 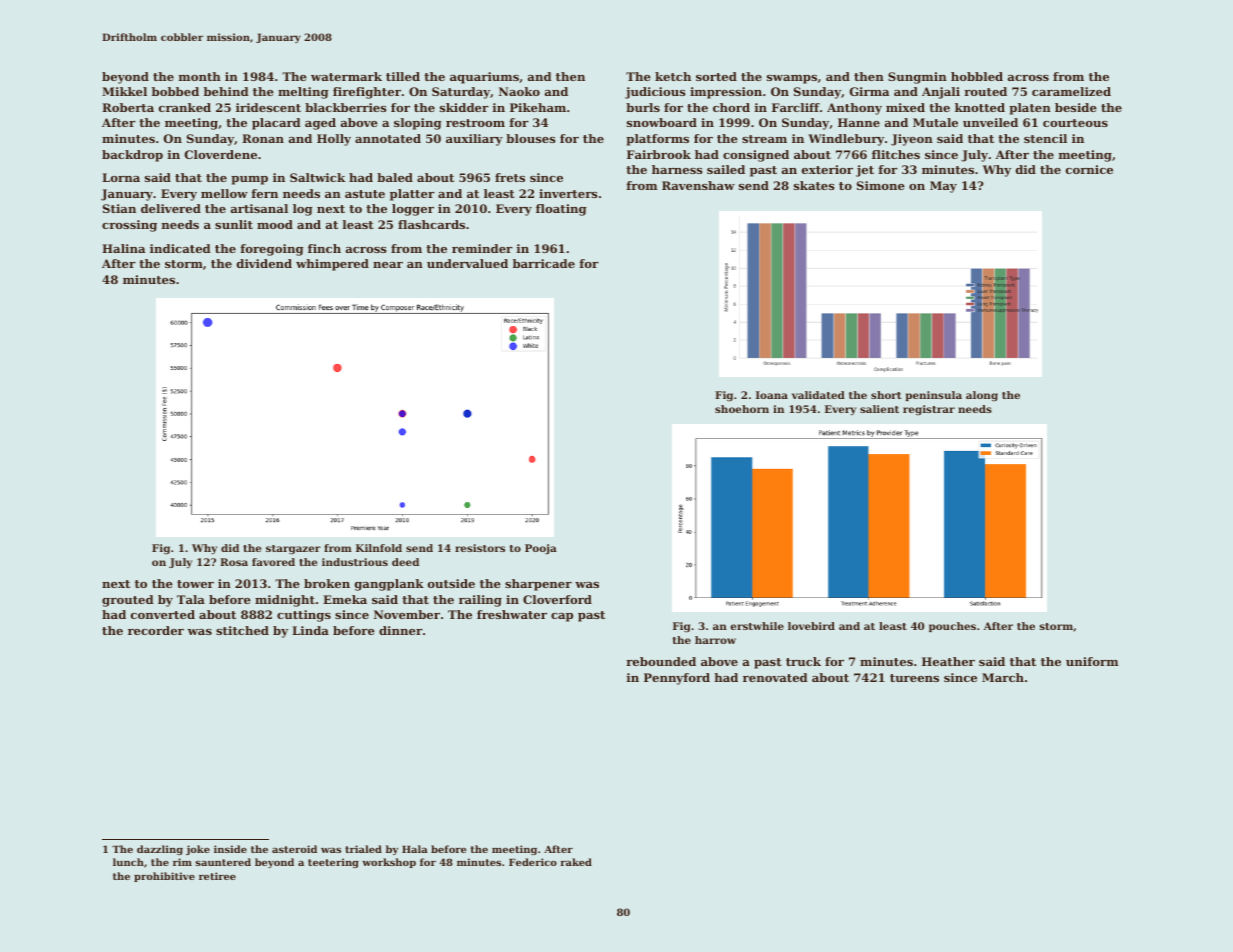 I want to click on shoehorn, so click(x=742, y=409).
